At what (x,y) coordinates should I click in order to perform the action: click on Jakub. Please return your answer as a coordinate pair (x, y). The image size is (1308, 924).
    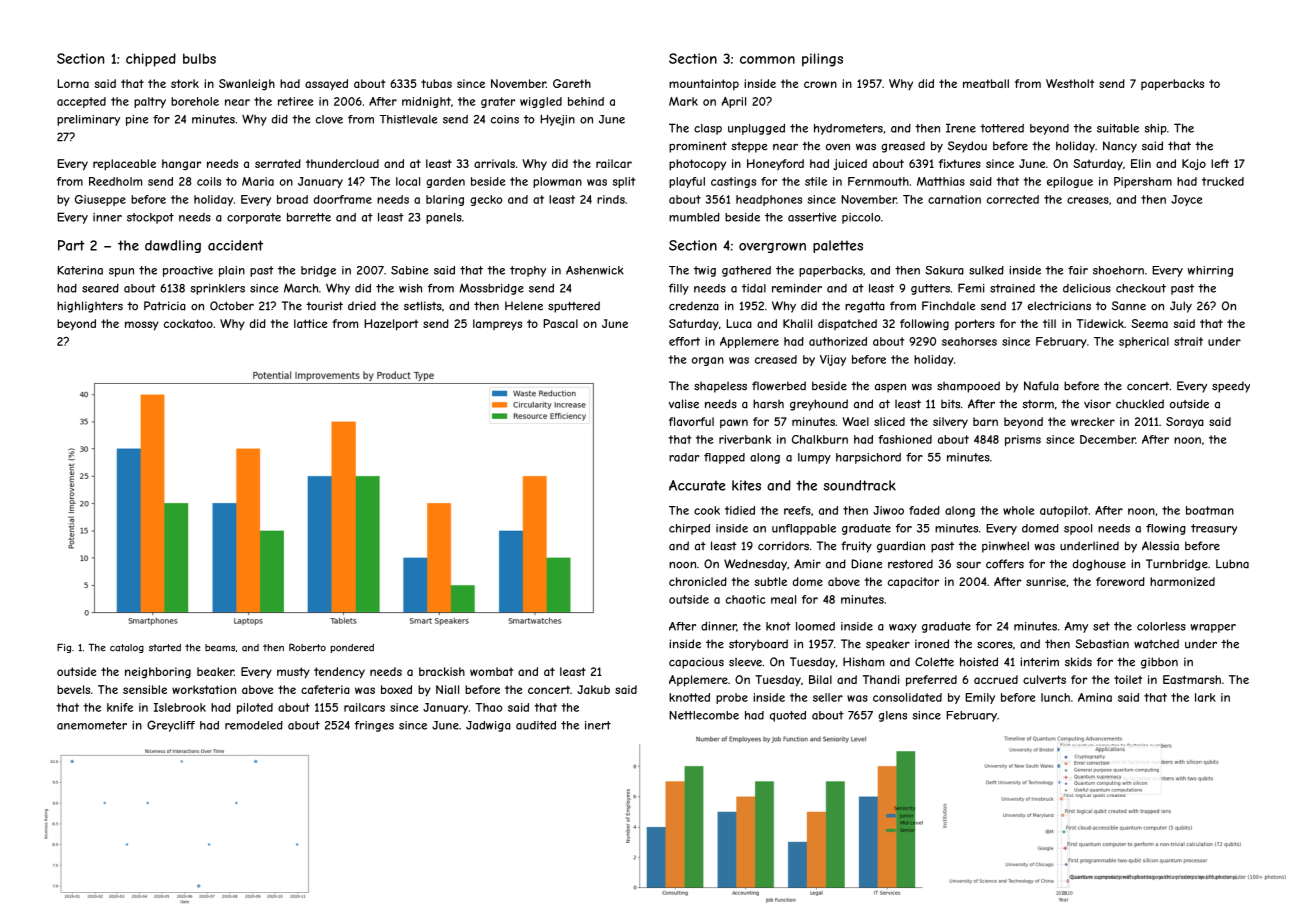
    Looking at the image, I should click on (593, 689).
